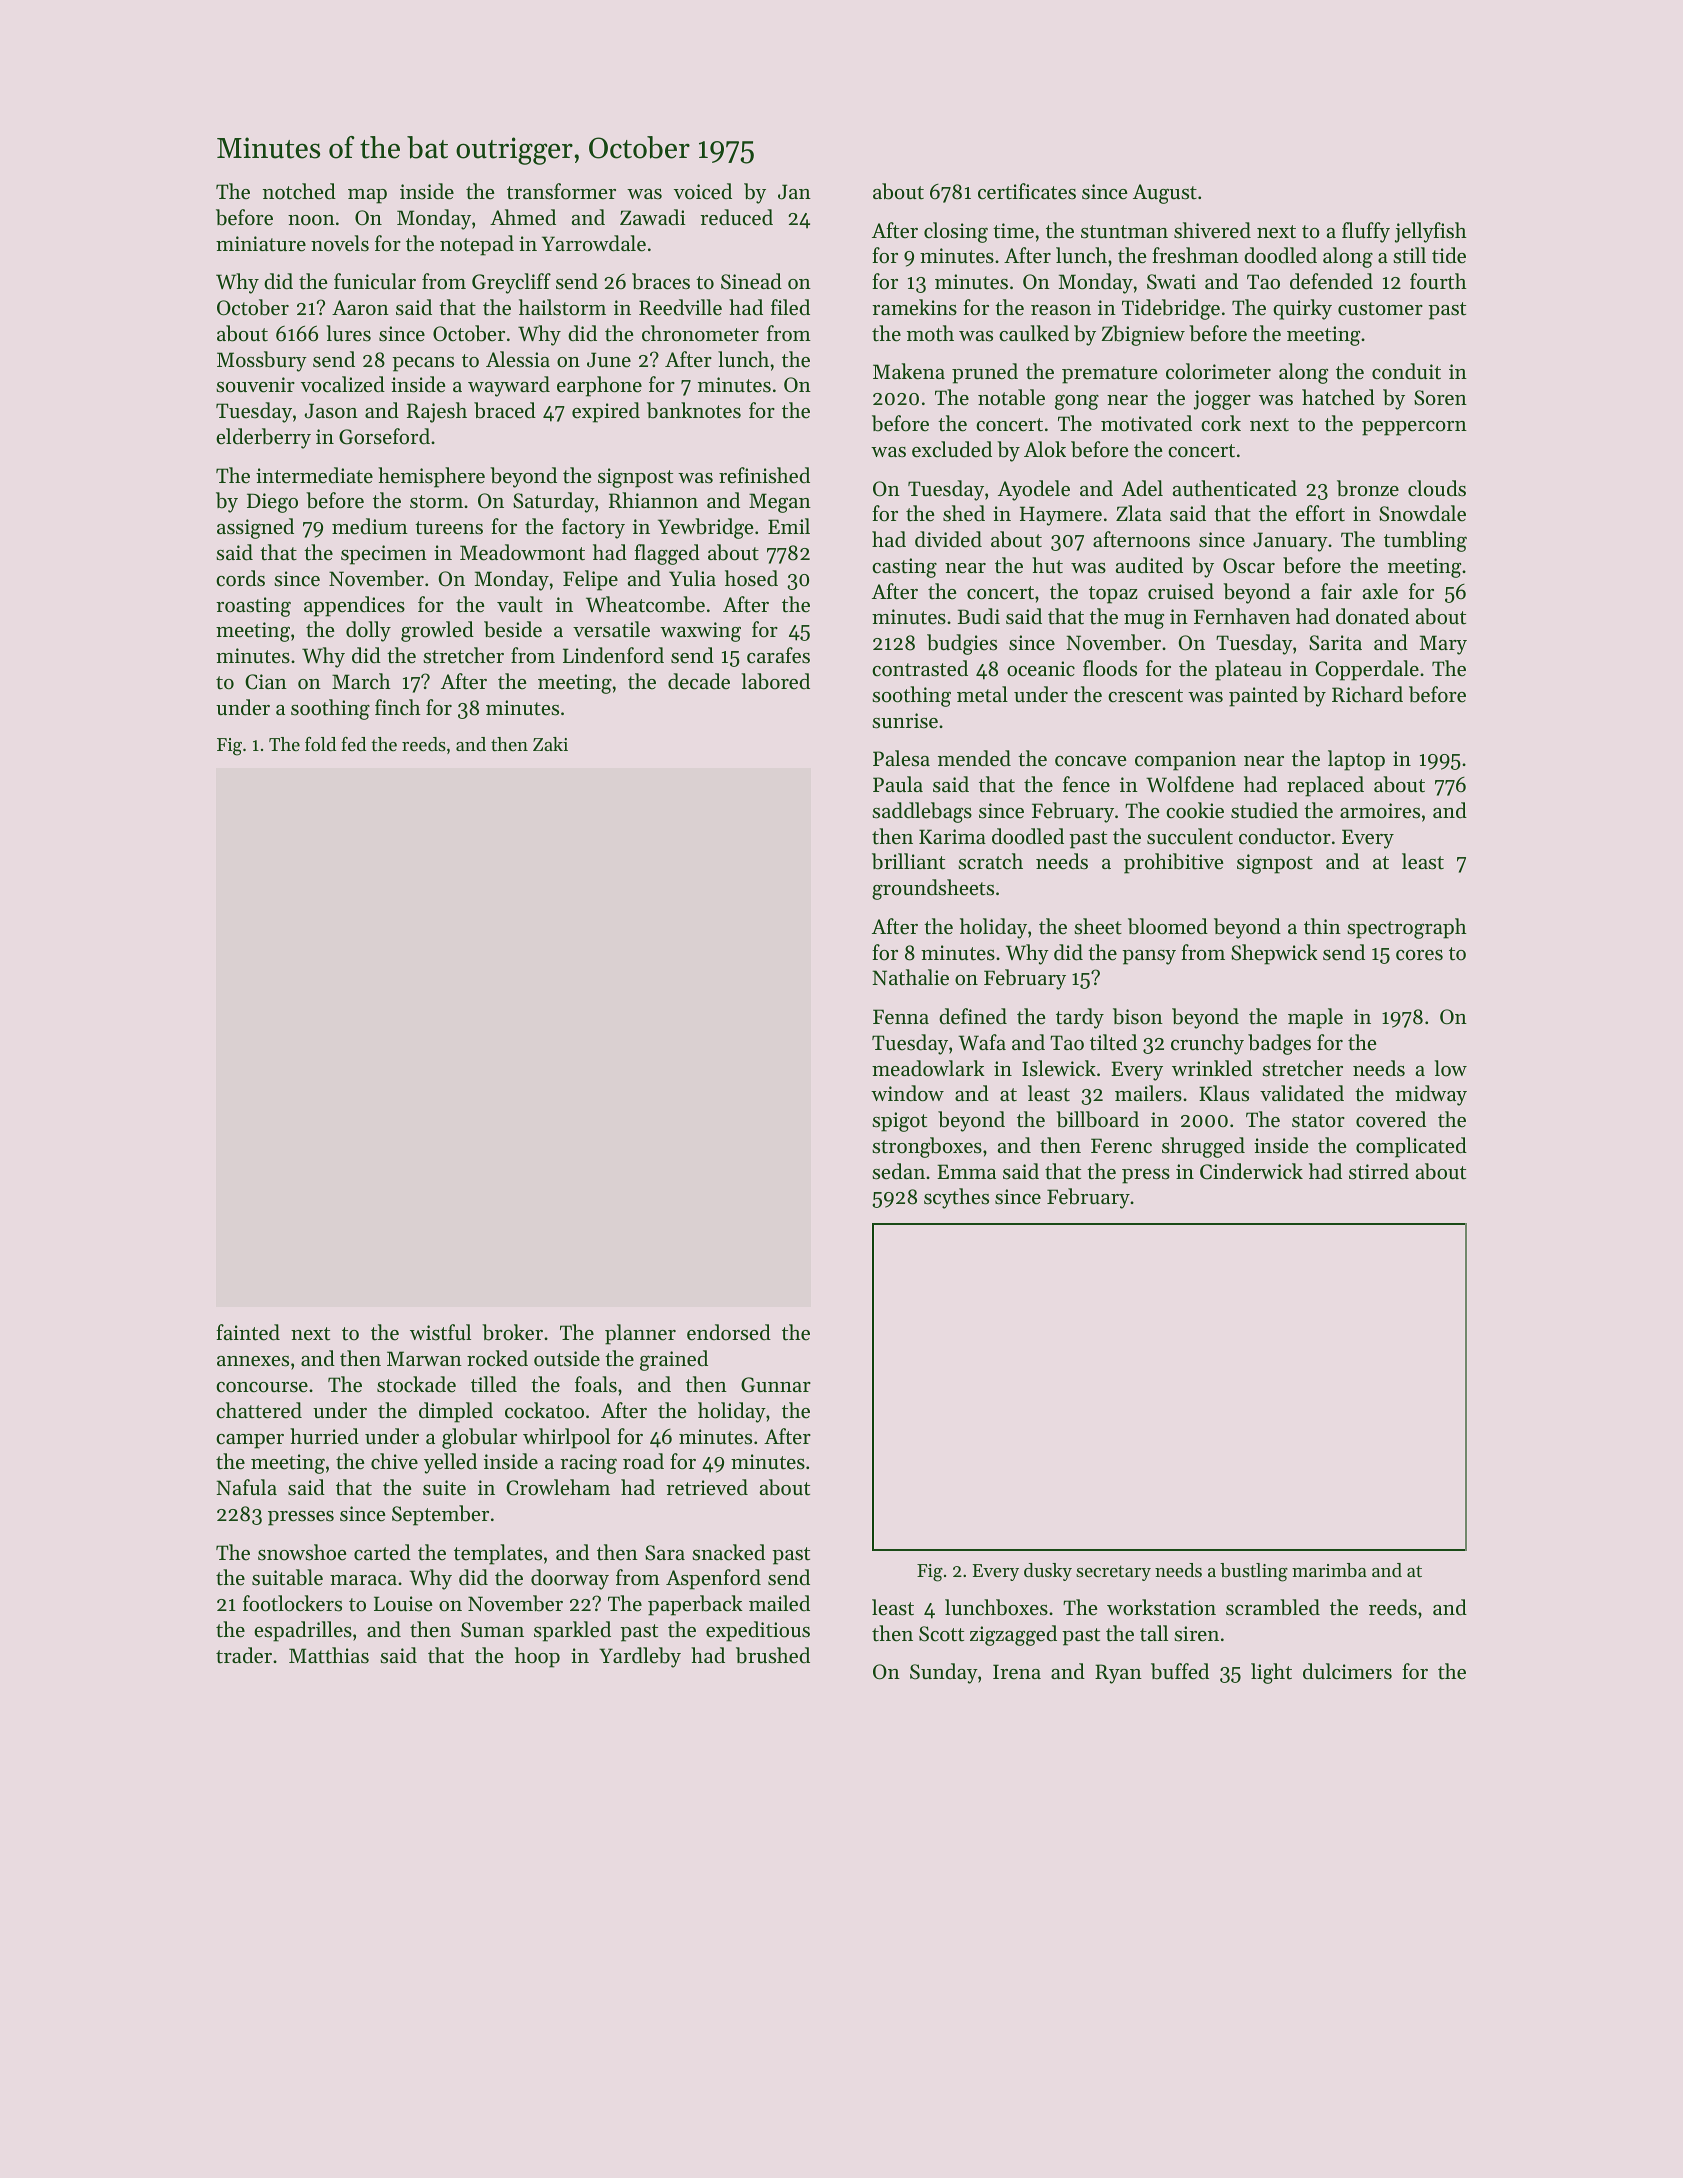 This screenshot has width=1683, height=2178. What do you see at coordinates (990, 861) in the screenshot?
I see `scratch` at bounding box center [990, 861].
